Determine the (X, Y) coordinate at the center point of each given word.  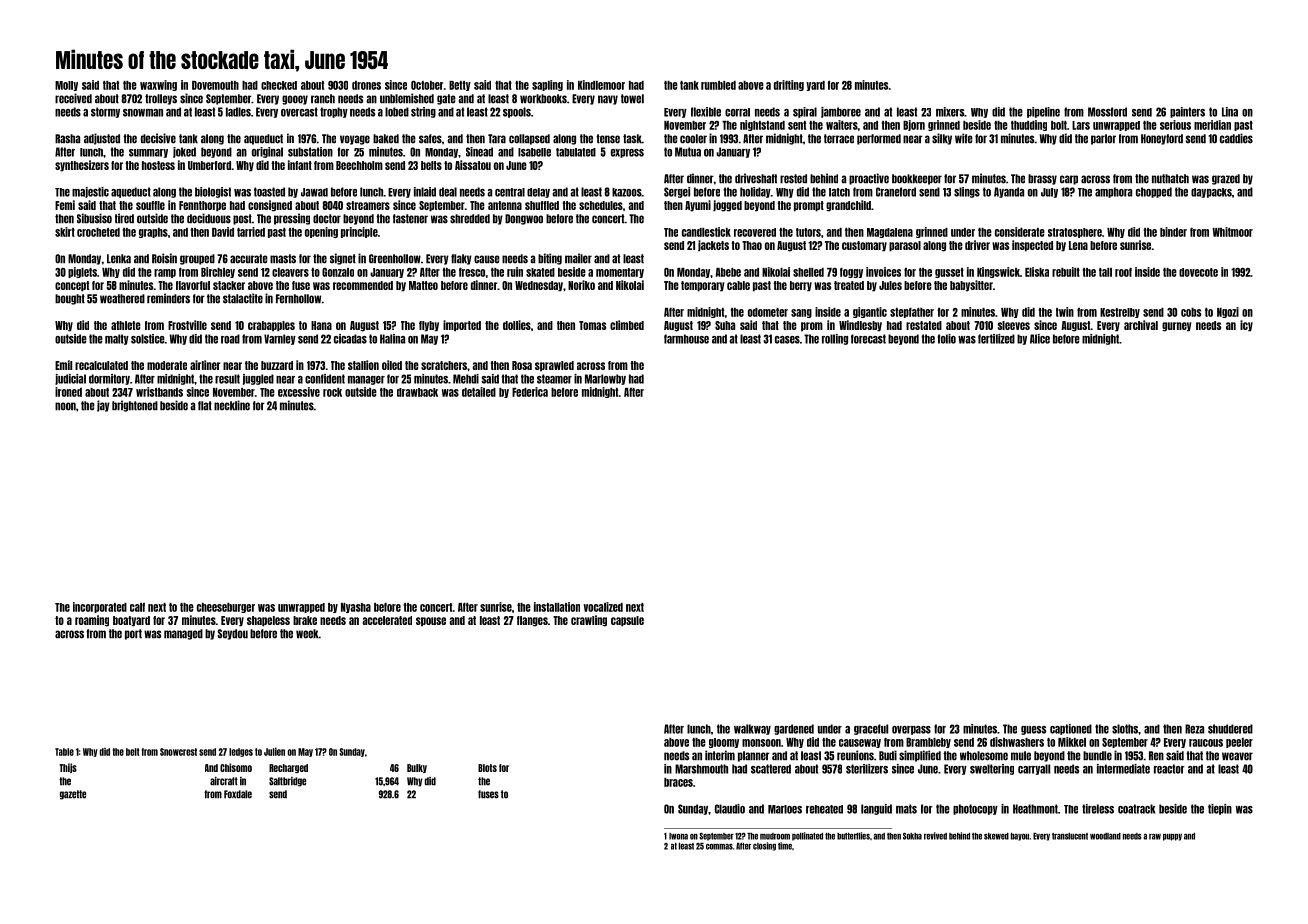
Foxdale (238, 794)
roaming (92, 621)
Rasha (67, 139)
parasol (905, 246)
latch (839, 192)
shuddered (1230, 729)
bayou (1020, 837)
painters (1187, 112)
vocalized (603, 607)
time (785, 846)
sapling (547, 85)
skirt (65, 232)
